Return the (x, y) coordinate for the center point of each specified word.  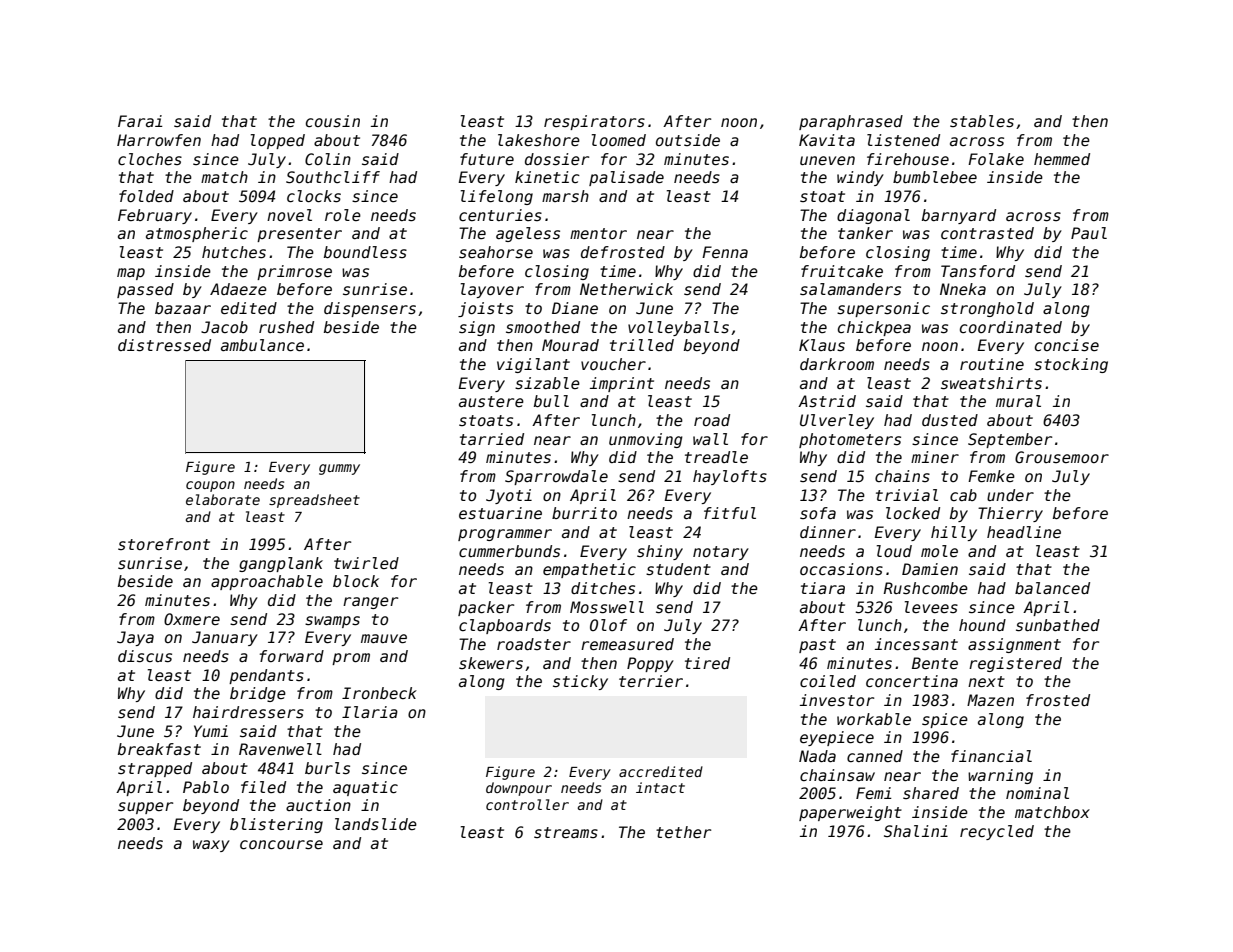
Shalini (916, 831)
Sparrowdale (556, 477)
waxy (211, 846)
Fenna (725, 252)
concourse (281, 845)
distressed (164, 345)
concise (1067, 345)
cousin (333, 121)
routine (992, 364)
